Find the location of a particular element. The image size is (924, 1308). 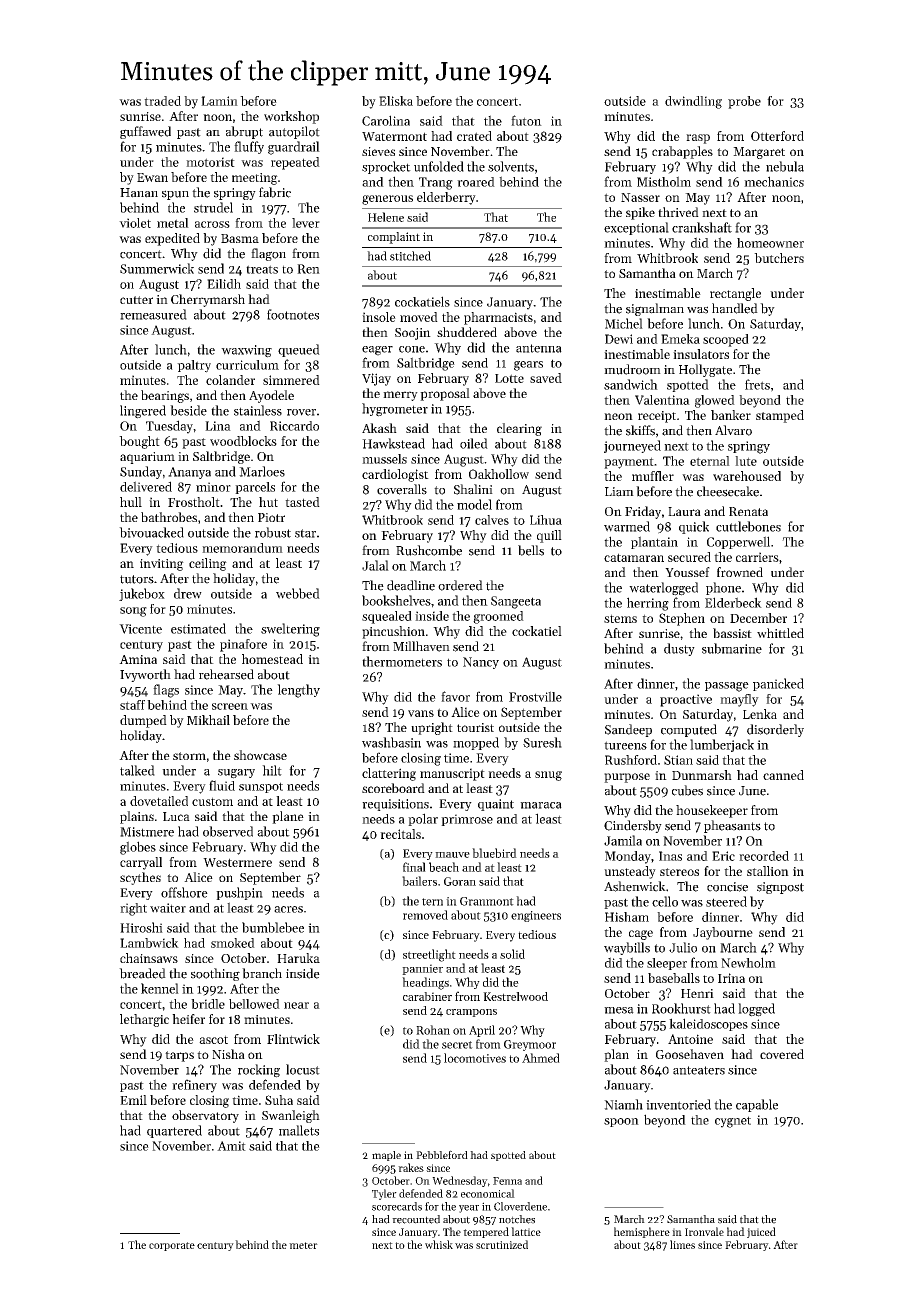

signalman is located at coordinates (655, 309).
